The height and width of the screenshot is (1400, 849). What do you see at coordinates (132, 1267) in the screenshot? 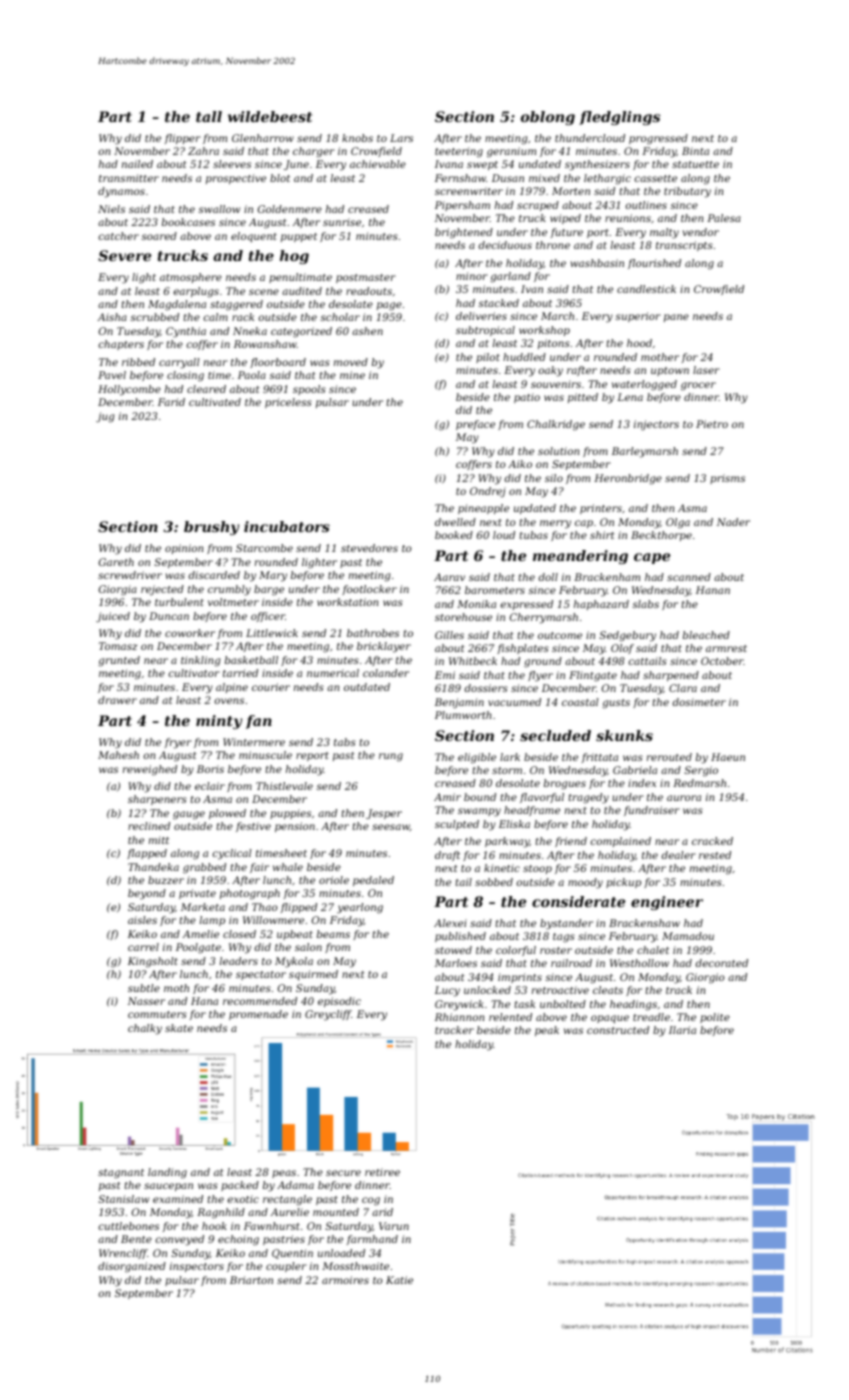
I see `disorganized` at bounding box center [132, 1267].
